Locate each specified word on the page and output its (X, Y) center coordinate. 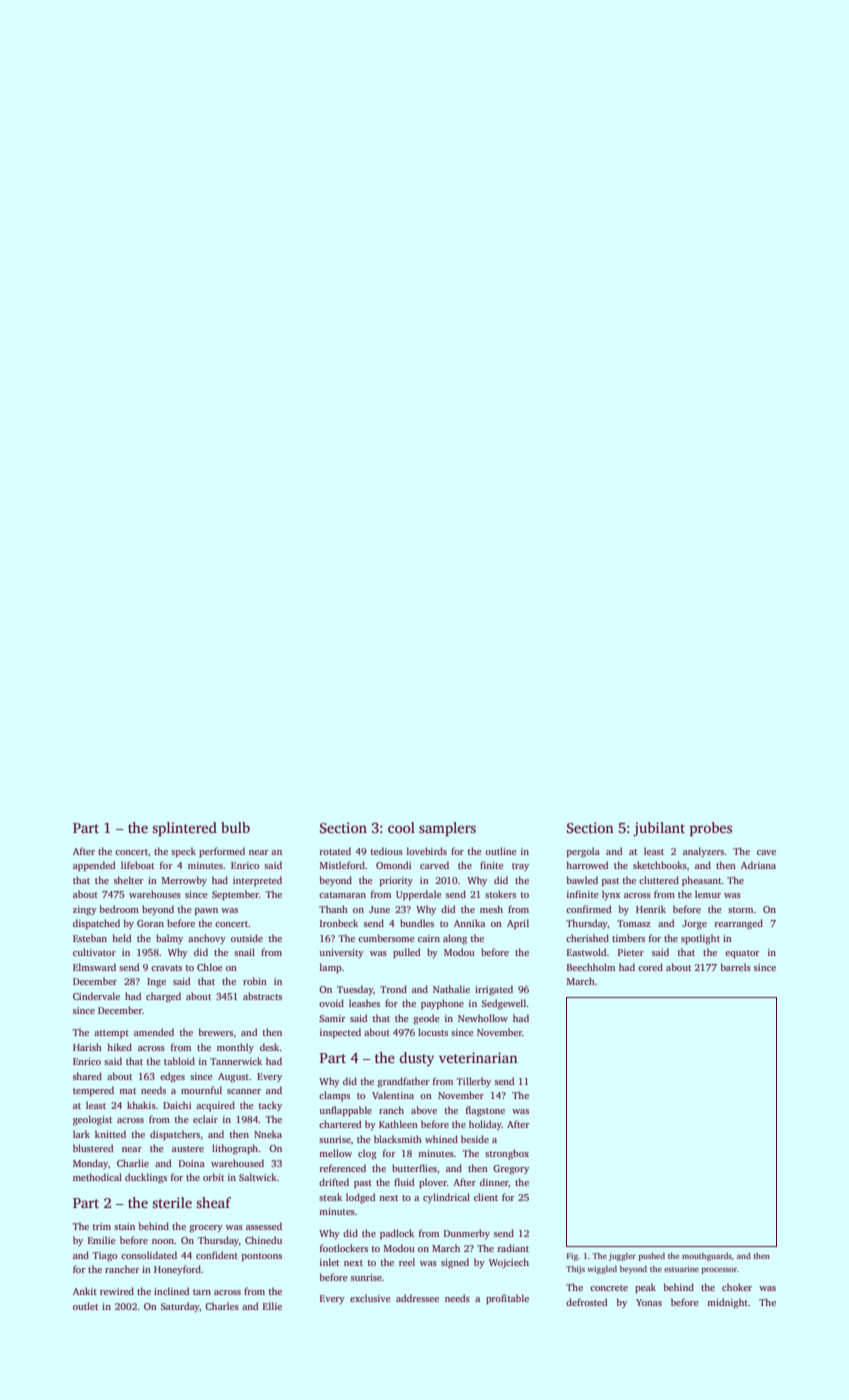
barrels (736, 967)
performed (222, 852)
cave (766, 852)
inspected (340, 1033)
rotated (335, 851)
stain (124, 1226)
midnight (727, 1303)
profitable (507, 1299)
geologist (92, 1120)
